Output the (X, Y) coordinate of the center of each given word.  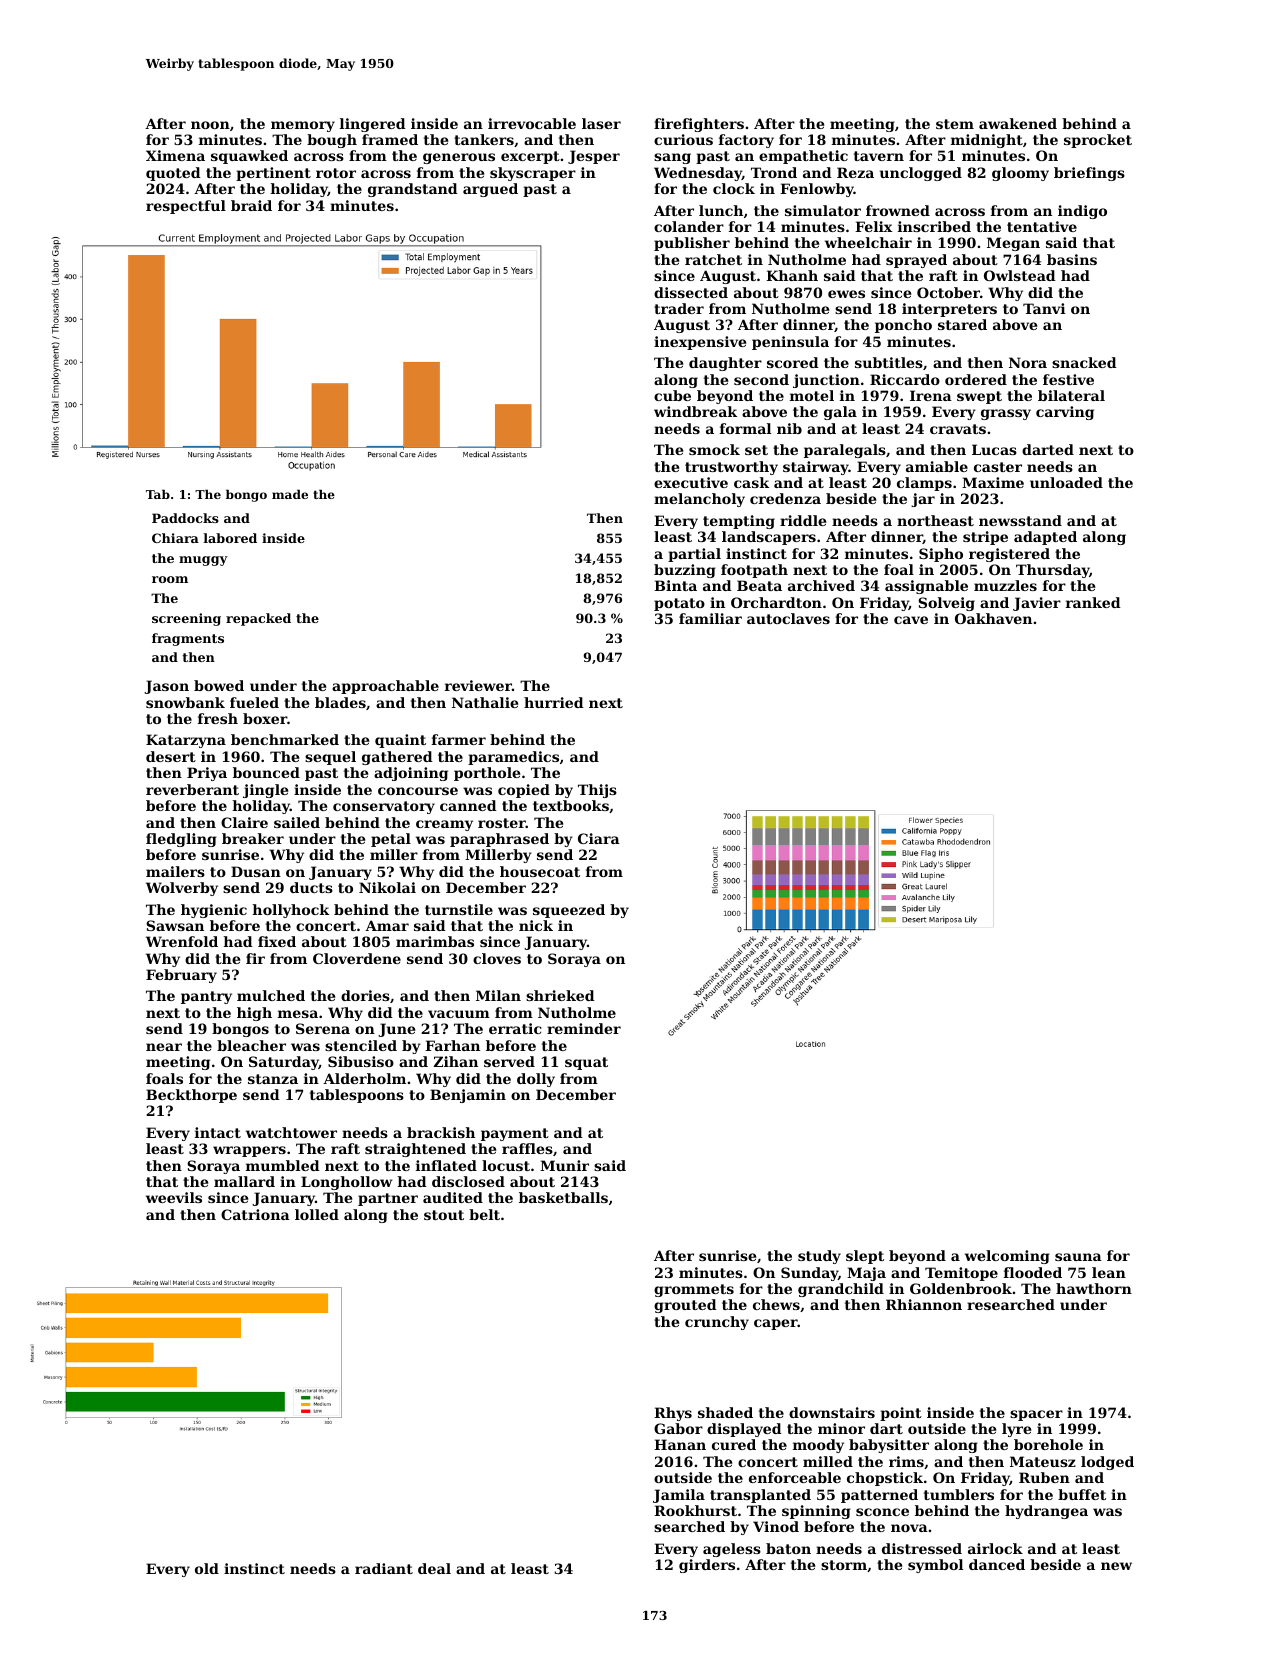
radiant (384, 1568)
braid (251, 205)
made (290, 494)
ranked (1093, 602)
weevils (174, 1197)
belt (484, 1214)
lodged (1107, 1463)
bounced (266, 772)
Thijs (597, 791)
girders (707, 1566)
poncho (903, 326)
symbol (935, 1566)
